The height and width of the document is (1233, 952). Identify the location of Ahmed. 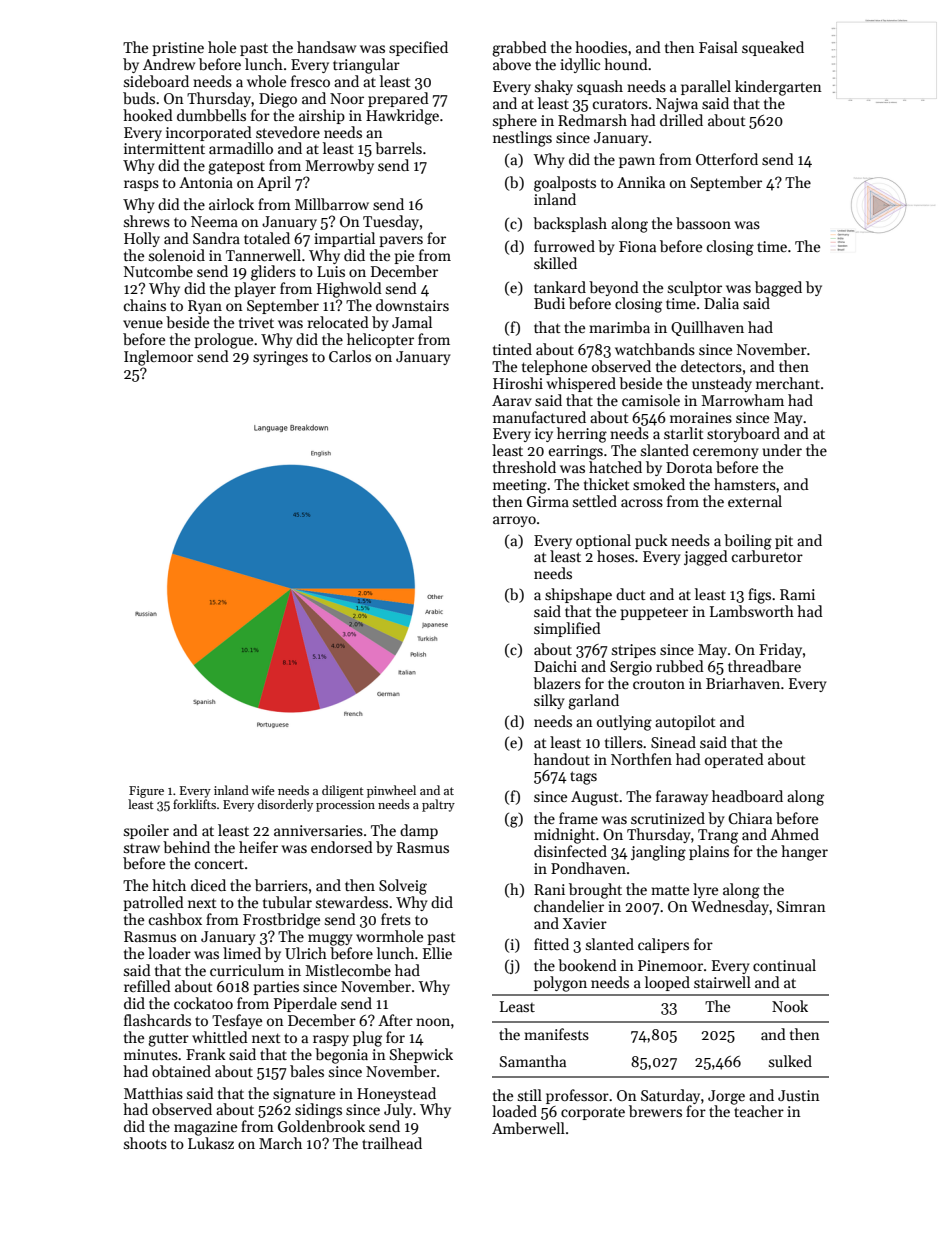
(794, 834).
